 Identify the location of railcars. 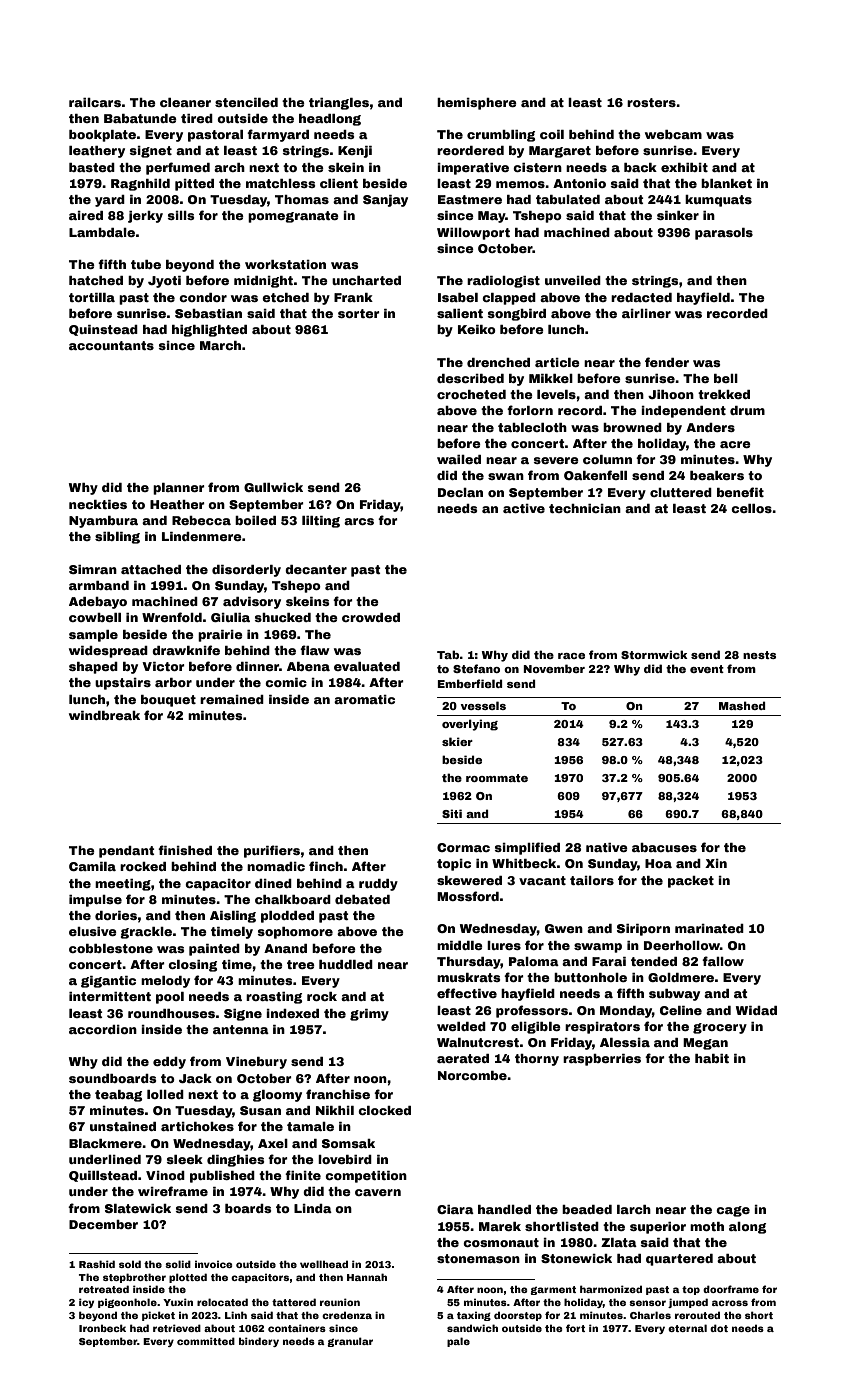
(95, 102).
